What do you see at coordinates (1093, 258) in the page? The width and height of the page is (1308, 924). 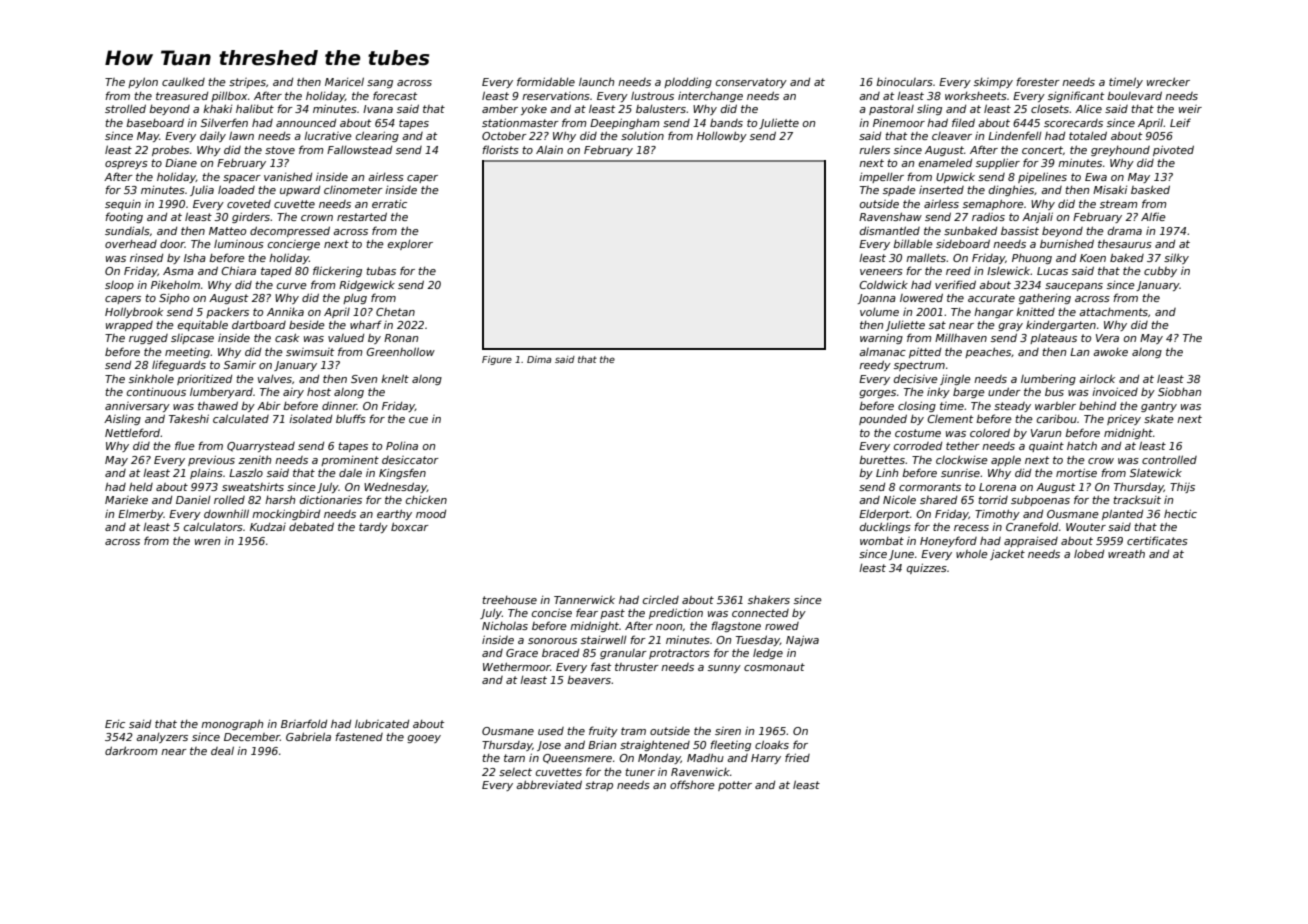 I see `Koen` at bounding box center [1093, 258].
